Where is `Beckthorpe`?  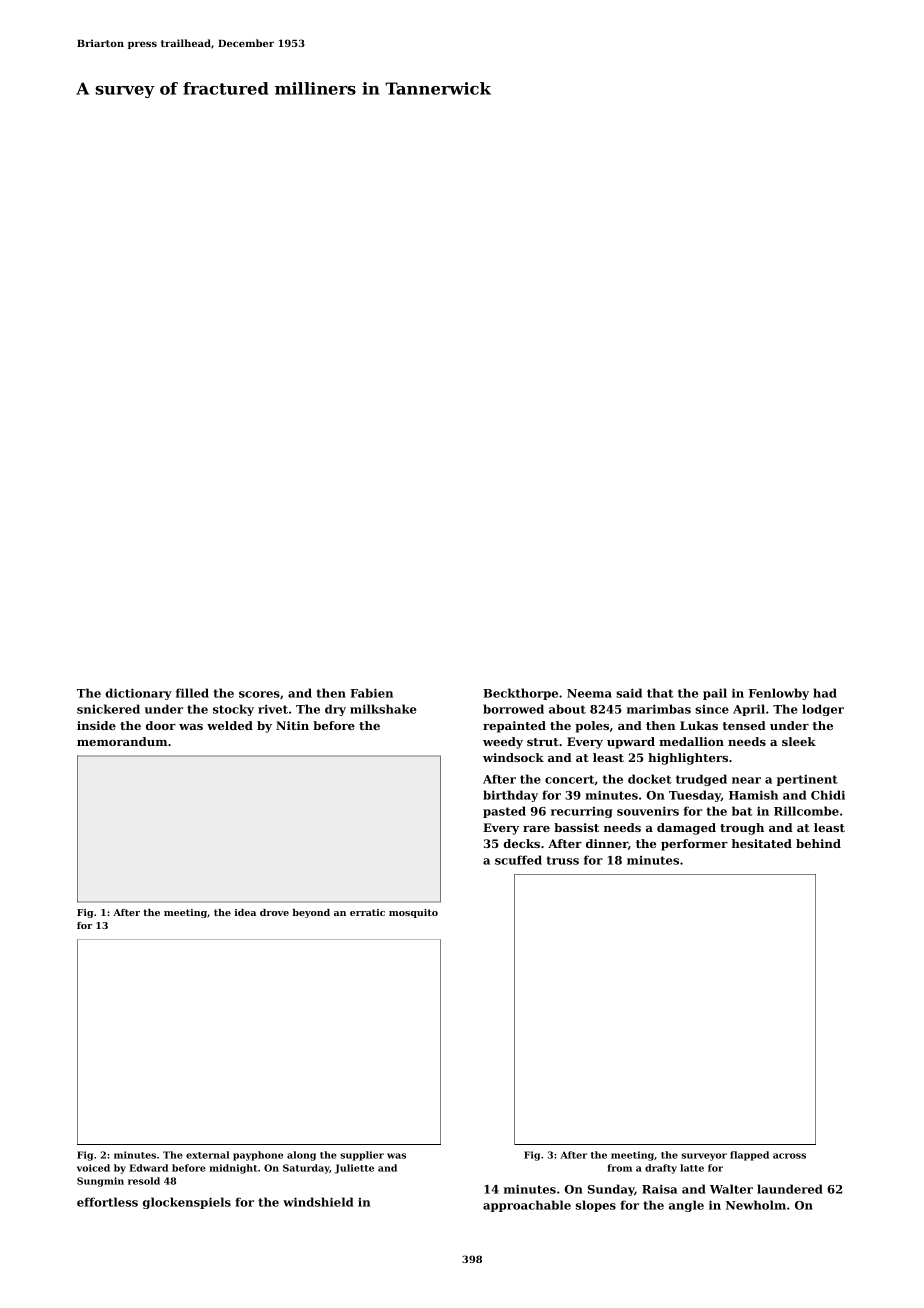
Beckthorpe is located at coordinates (520, 694).
